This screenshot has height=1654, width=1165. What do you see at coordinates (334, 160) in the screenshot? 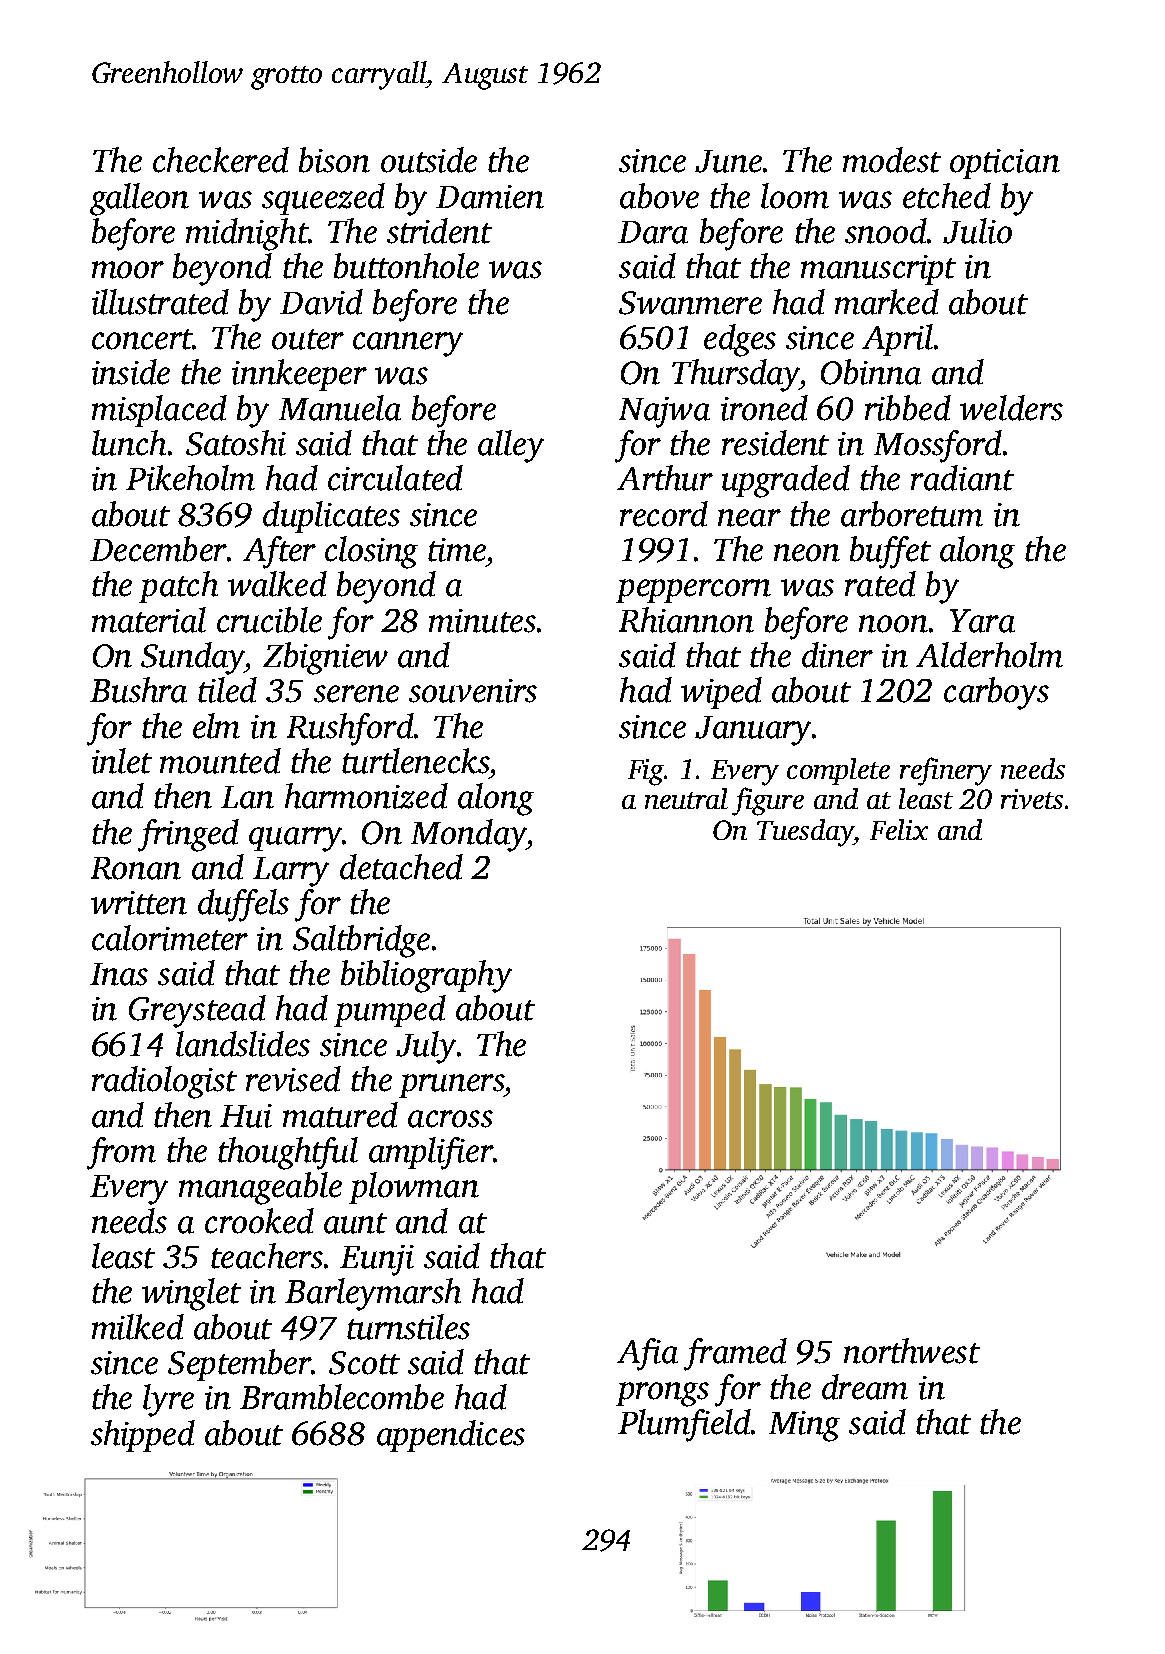
I see `bison` at bounding box center [334, 160].
